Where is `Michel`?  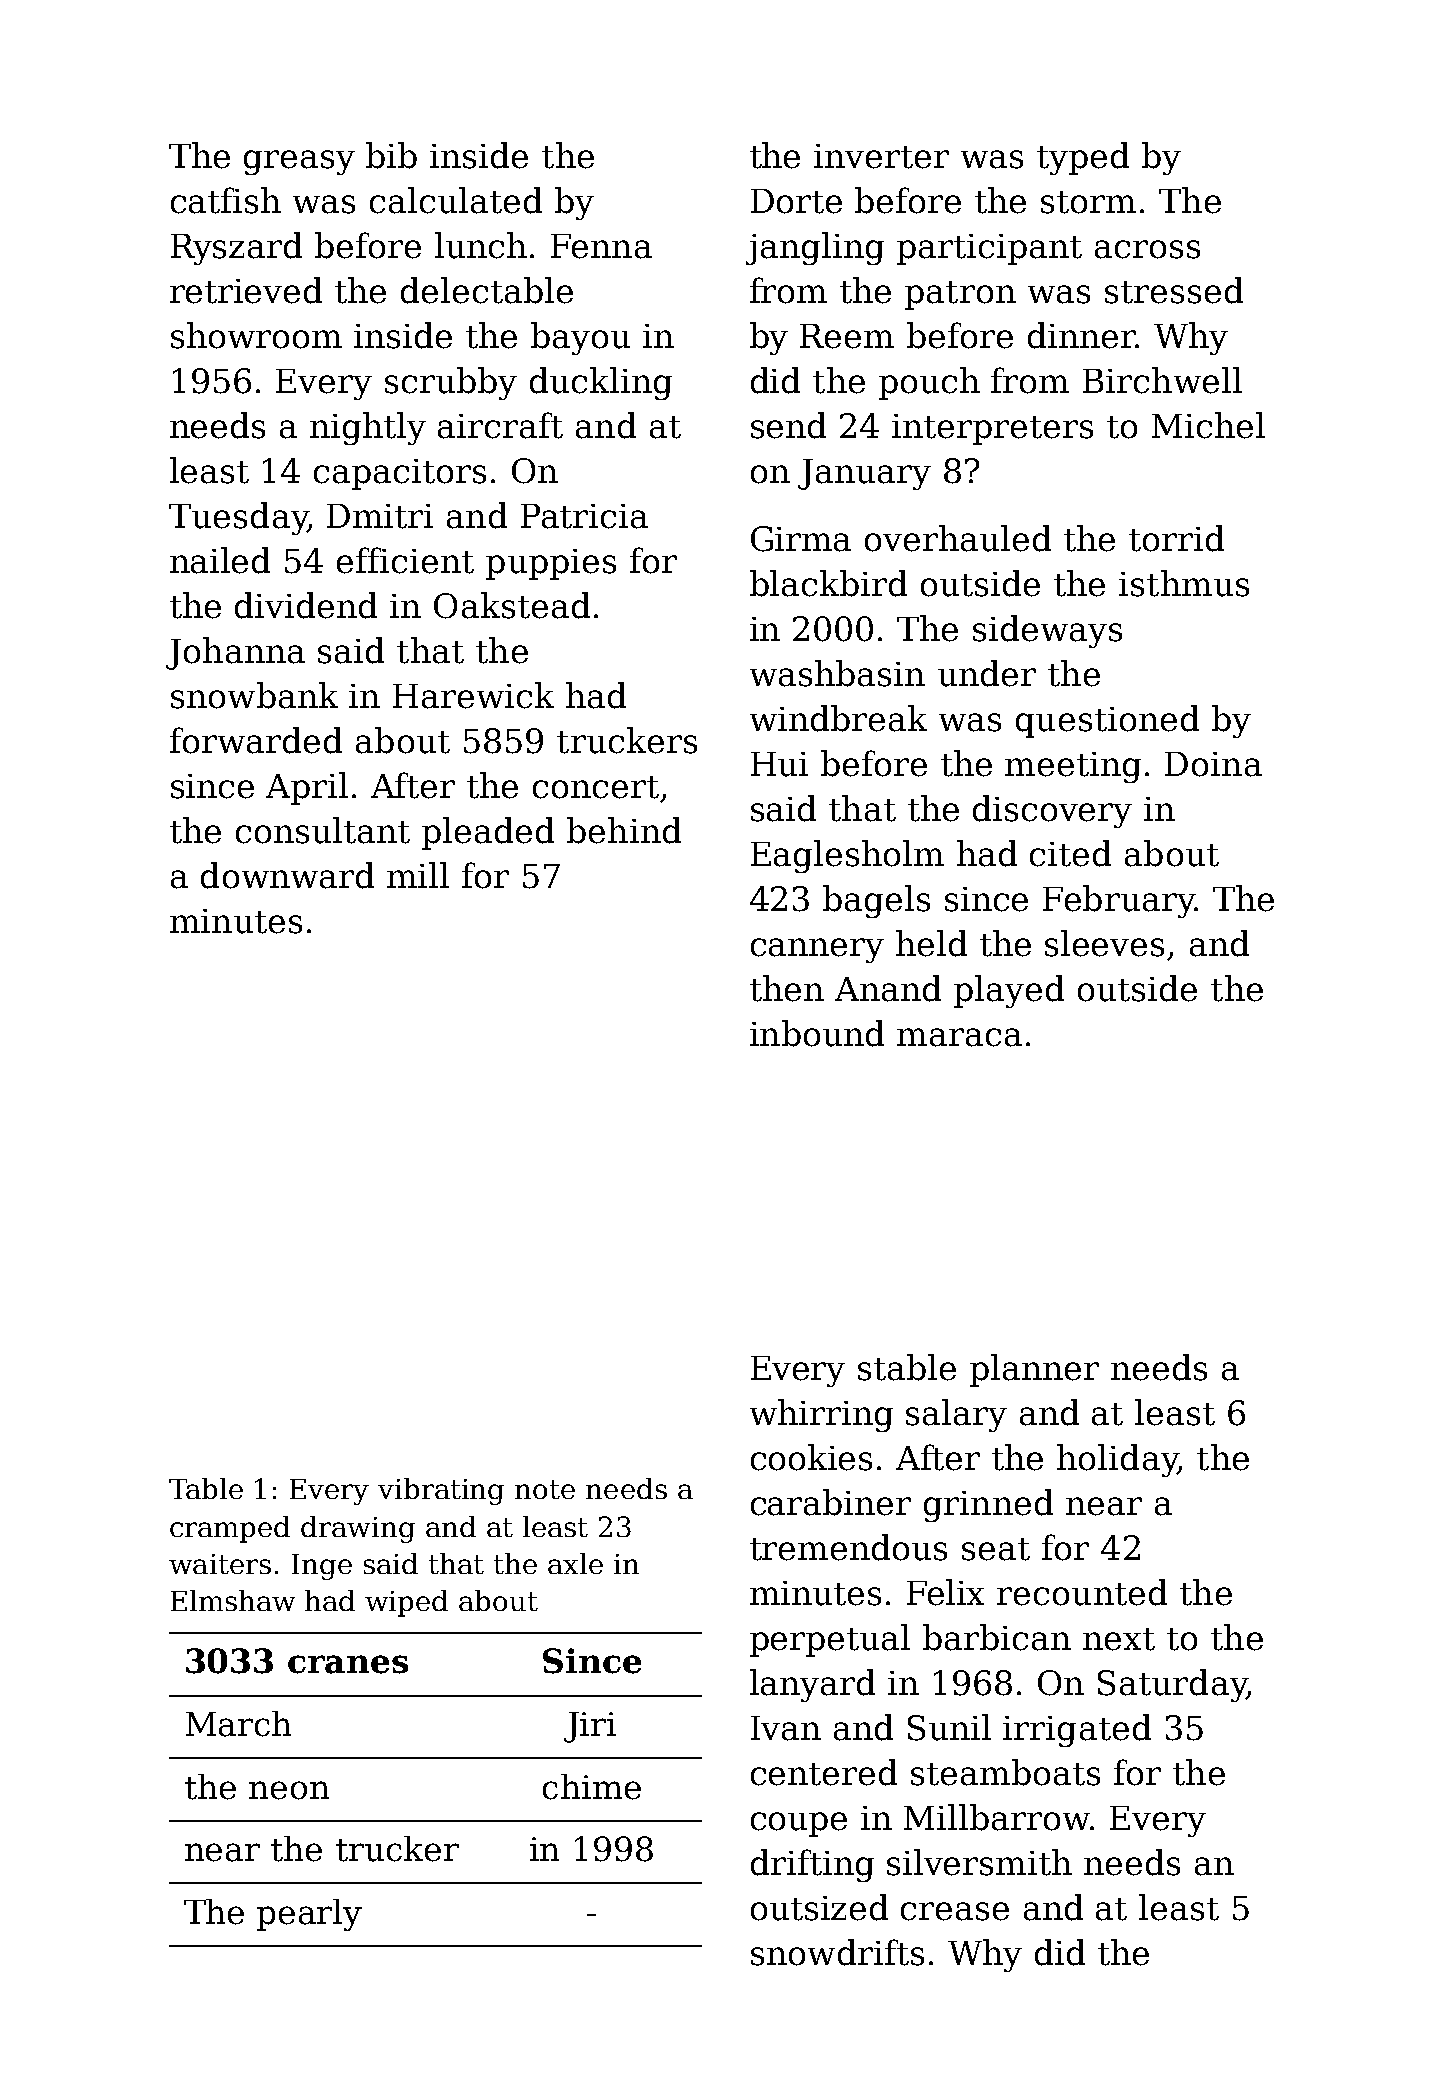
Michel is located at coordinates (1208, 425).
